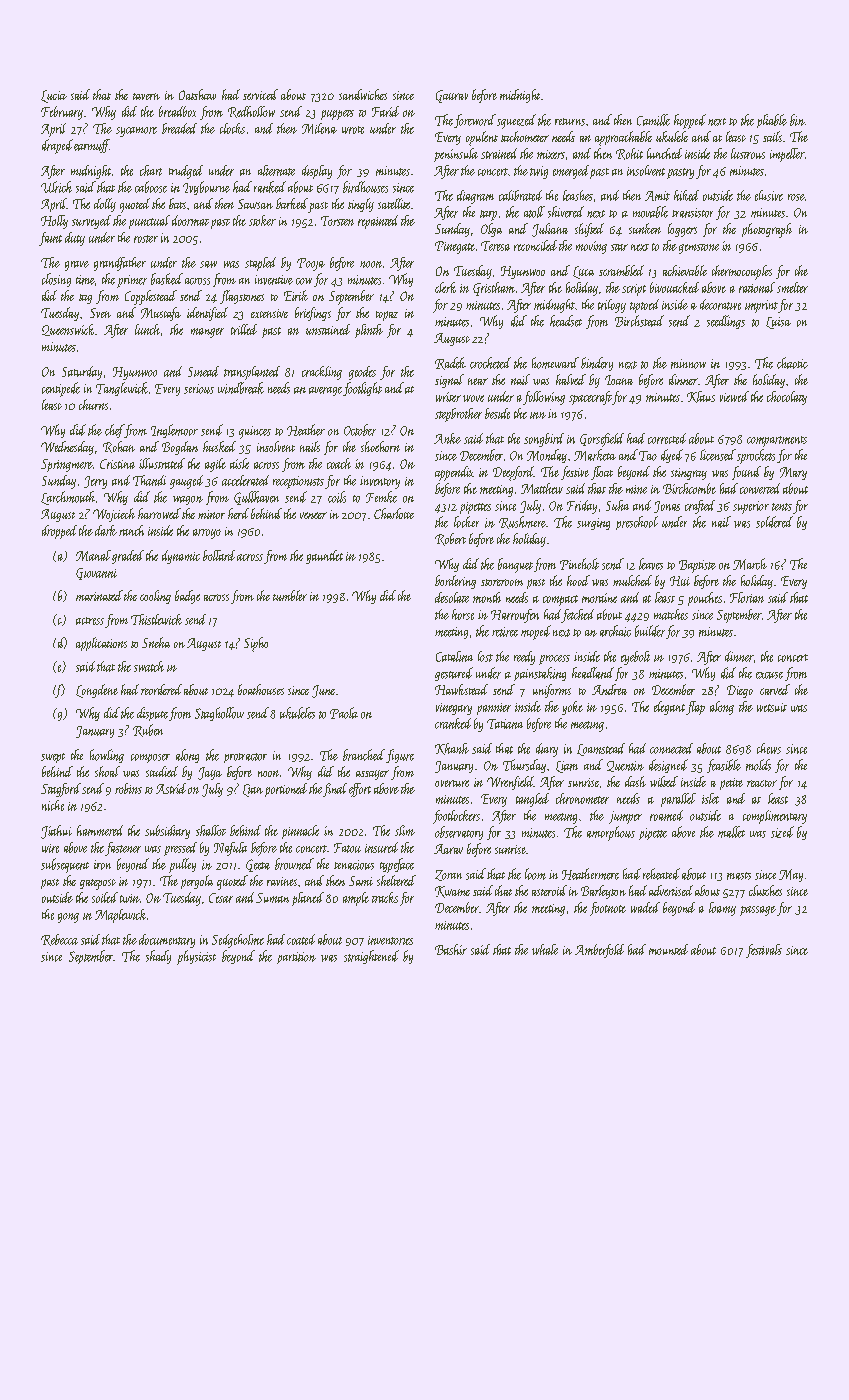 The width and height of the document is (849, 1400). I want to click on breadbox, so click(177, 111).
